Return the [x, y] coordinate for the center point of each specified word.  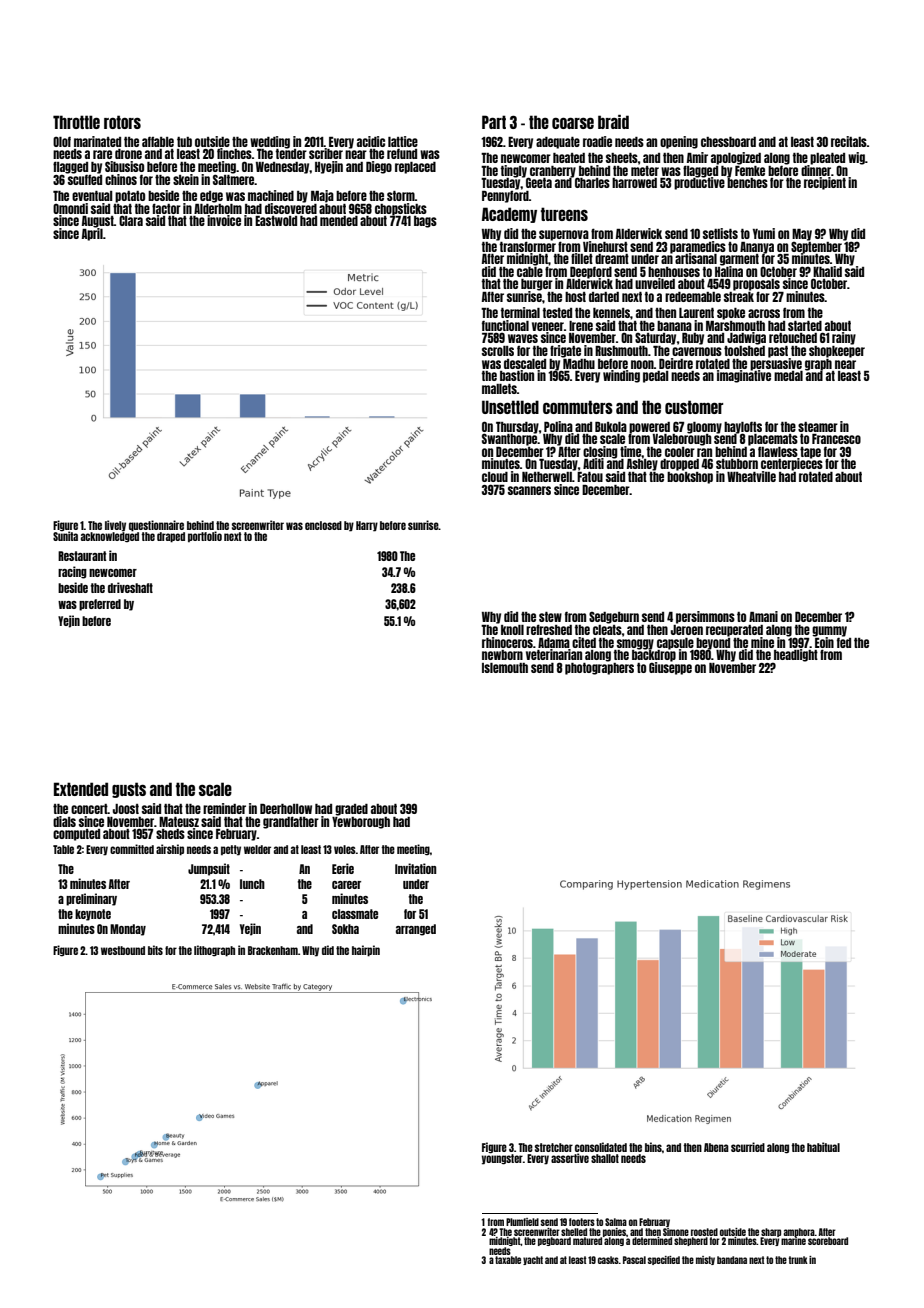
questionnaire [156, 526]
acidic [371, 141]
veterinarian [554, 654]
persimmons [705, 617]
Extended [81, 789]
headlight [796, 655]
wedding [270, 142]
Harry [367, 526]
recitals [849, 141]
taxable [508, 1260]
